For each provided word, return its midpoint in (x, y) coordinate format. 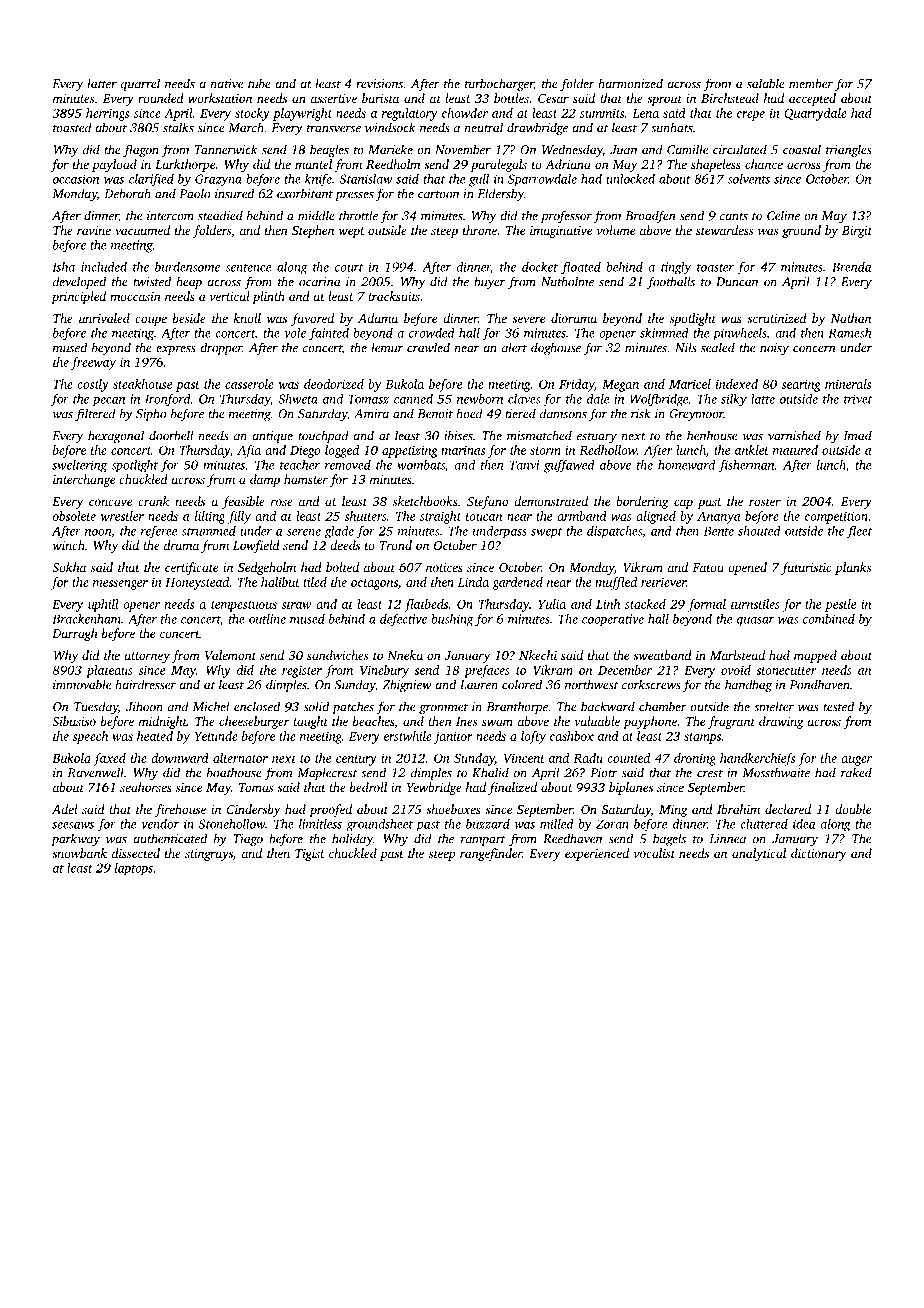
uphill (103, 605)
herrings (107, 114)
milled (557, 824)
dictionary (818, 854)
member (811, 83)
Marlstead (737, 655)
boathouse (234, 772)
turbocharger (499, 84)
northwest (591, 684)
